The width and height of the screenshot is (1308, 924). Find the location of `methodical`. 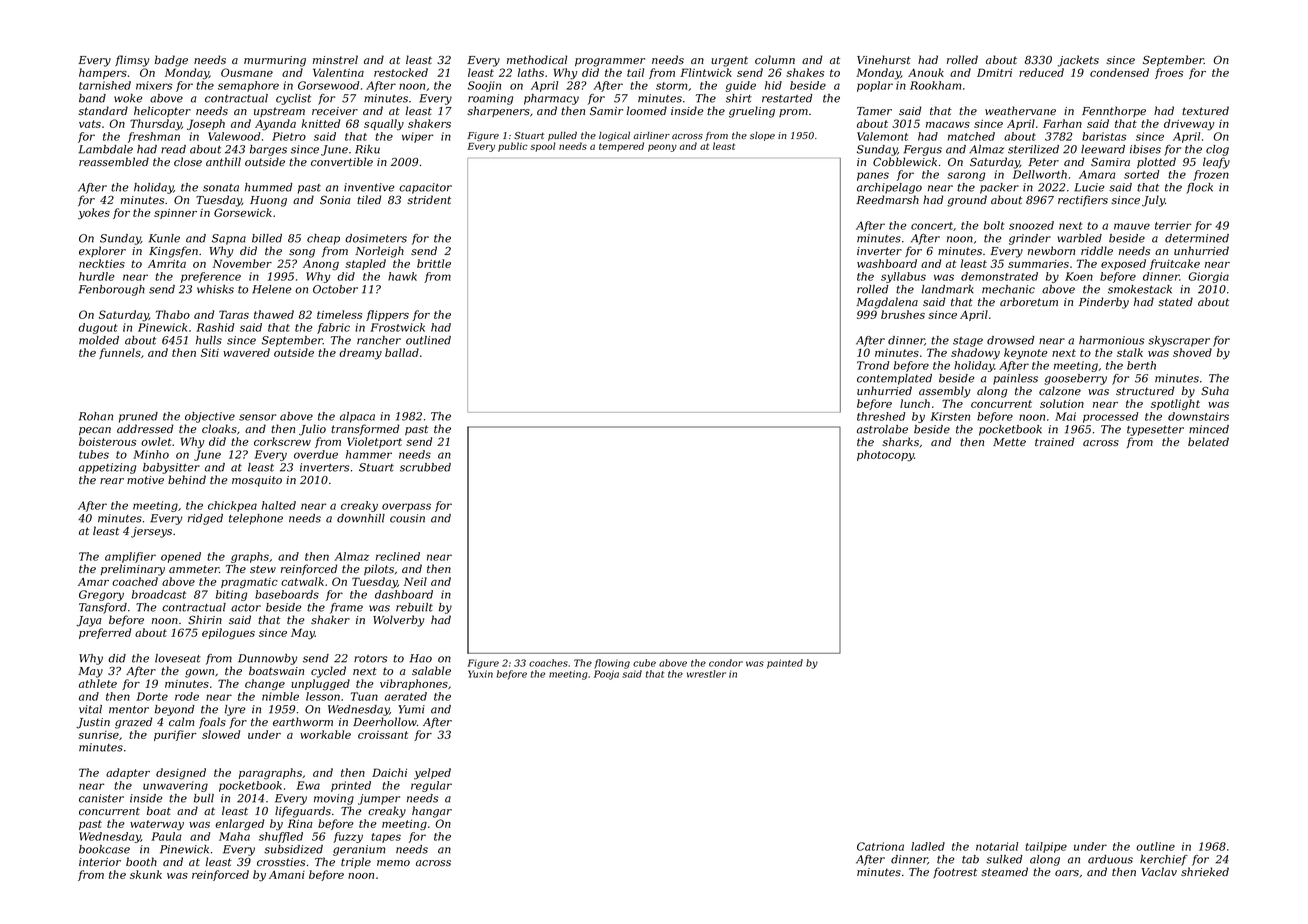

methodical is located at coordinates (537, 59).
